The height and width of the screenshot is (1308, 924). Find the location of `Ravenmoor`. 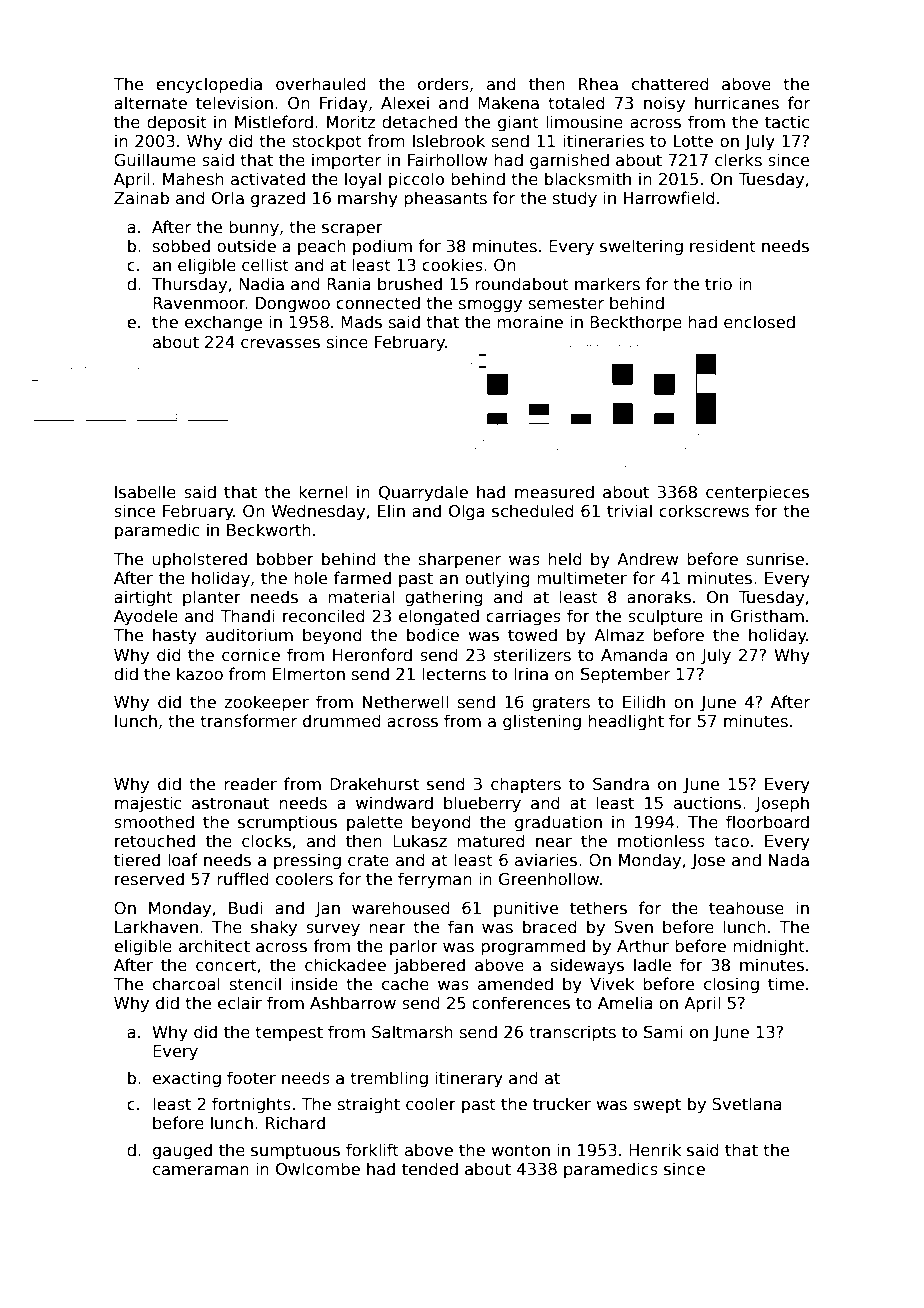

Ravenmoor is located at coordinates (199, 303).
